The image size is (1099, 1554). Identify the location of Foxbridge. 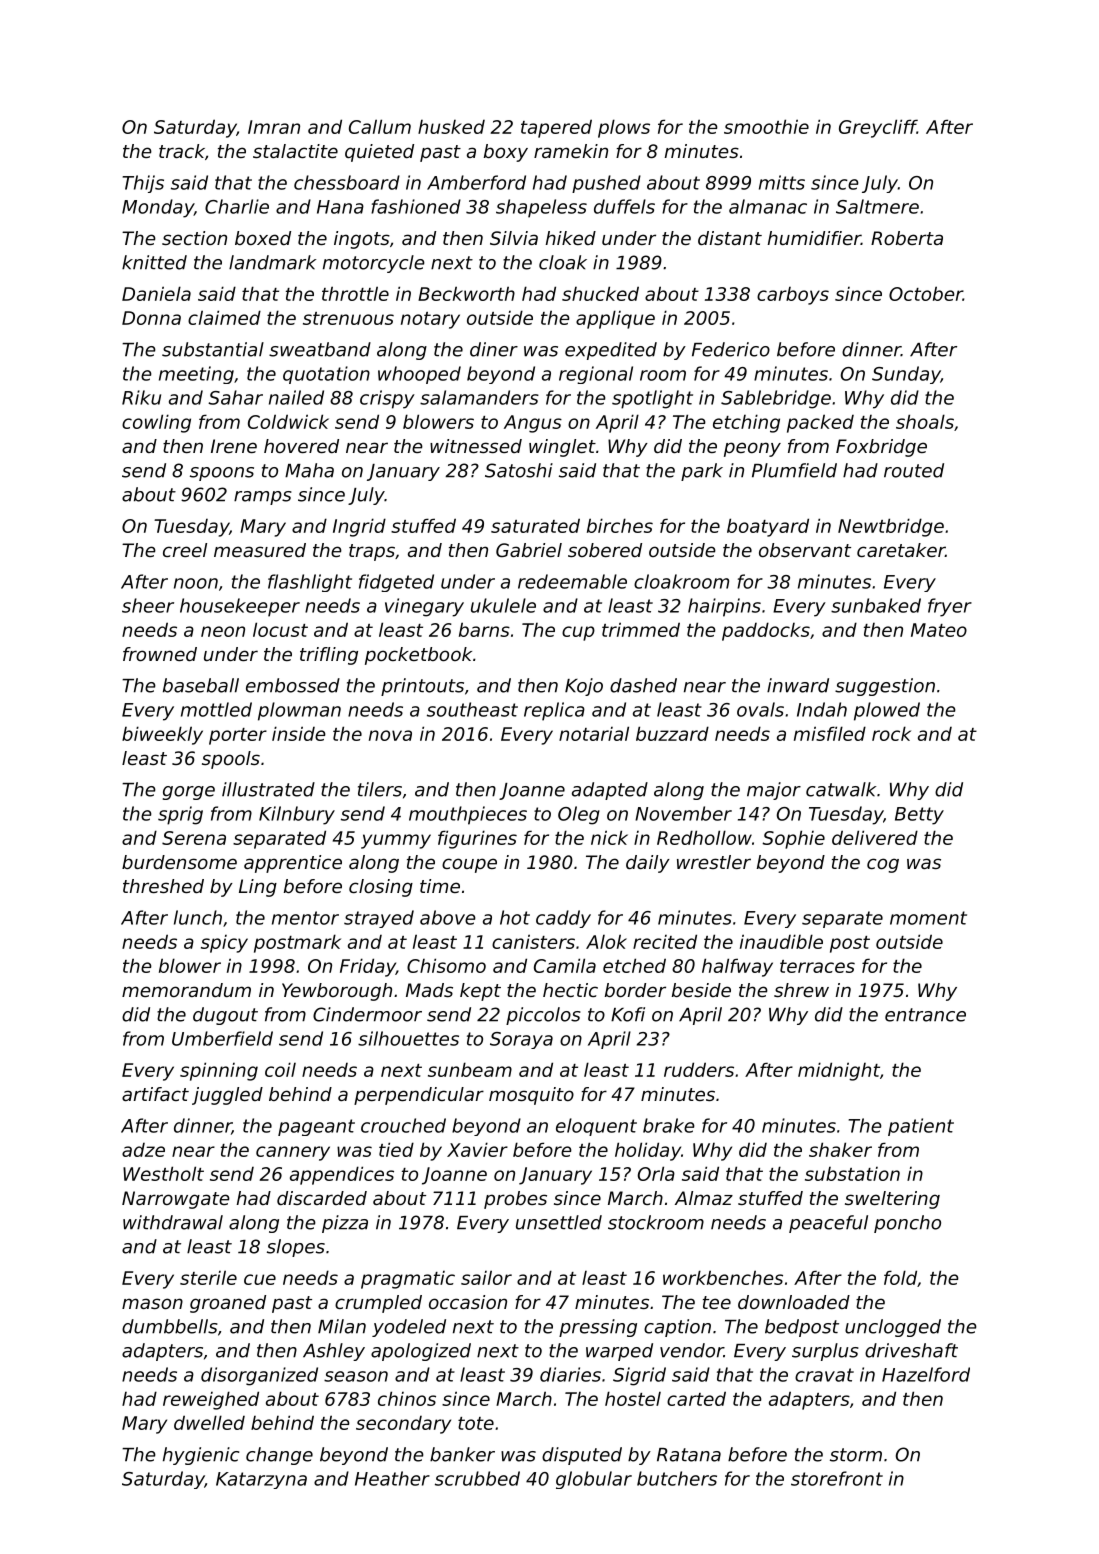
(881, 448).
